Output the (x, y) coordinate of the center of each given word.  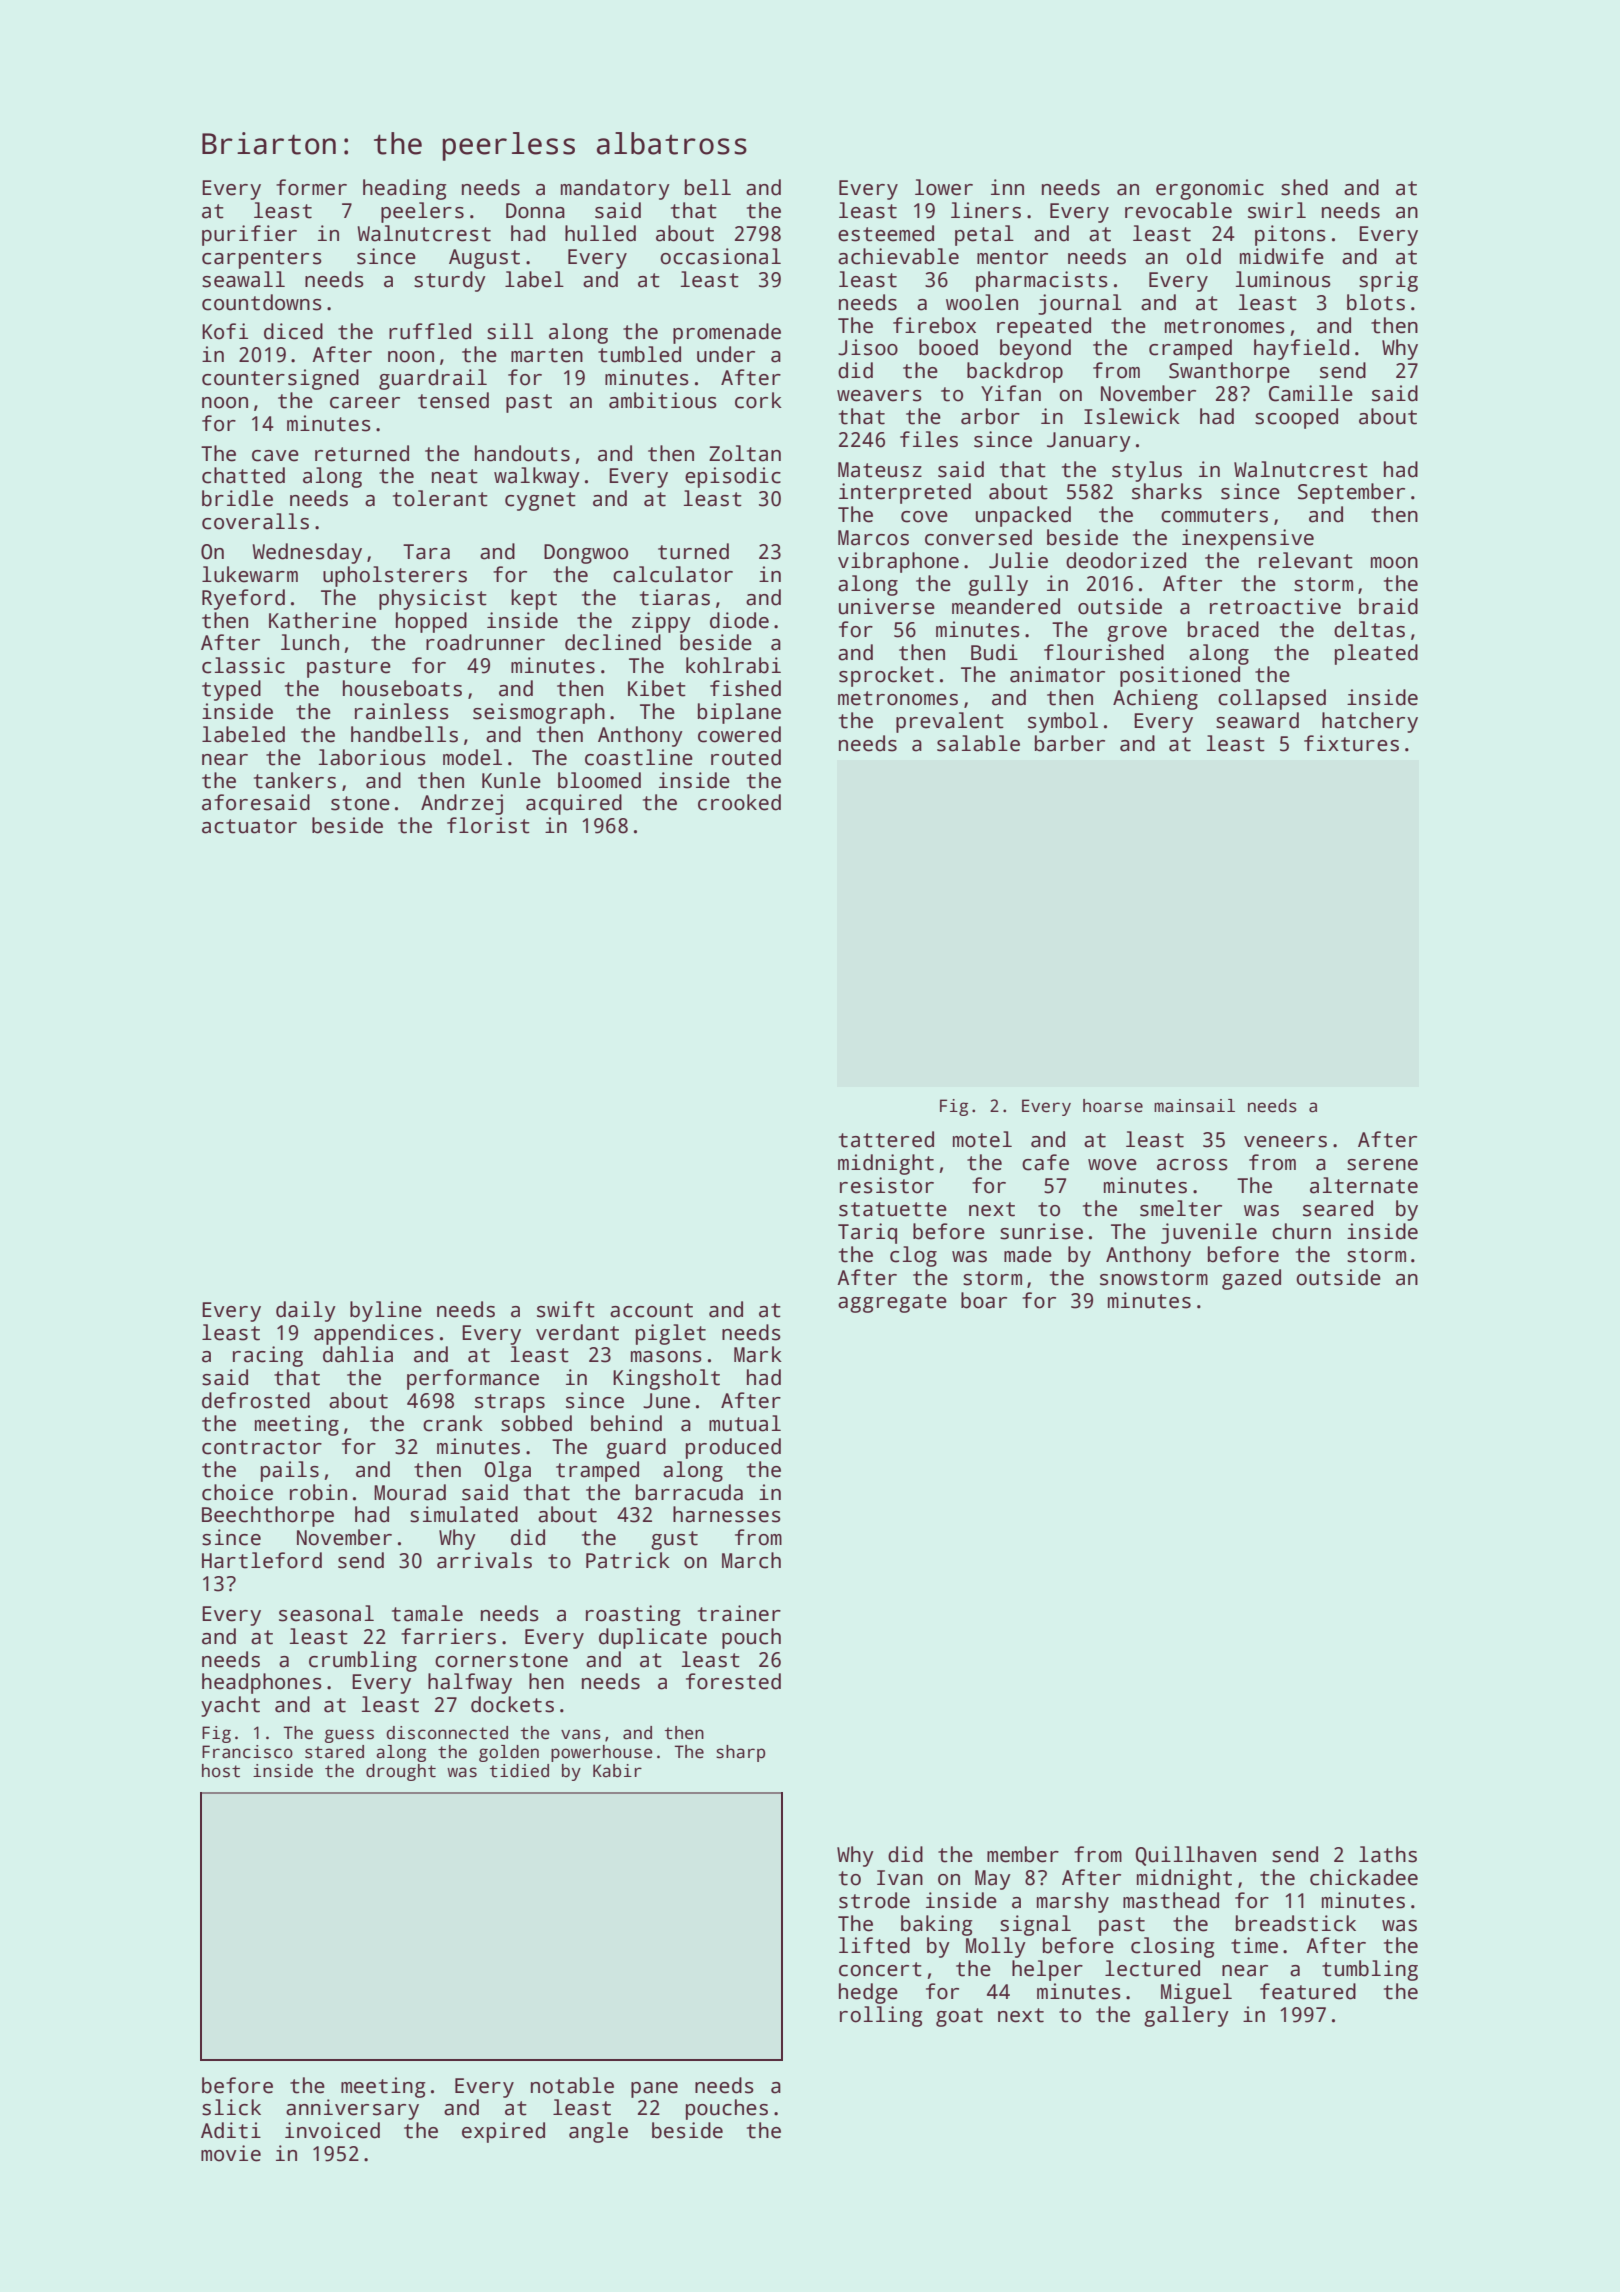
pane (654, 2090)
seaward (1257, 720)
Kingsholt (666, 1379)
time (1254, 1945)
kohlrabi (733, 665)
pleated (1376, 654)
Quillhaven (1196, 1856)
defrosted (256, 1400)
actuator (249, 826)
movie (231, 2153)
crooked (739, 802)
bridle (237, 498)
